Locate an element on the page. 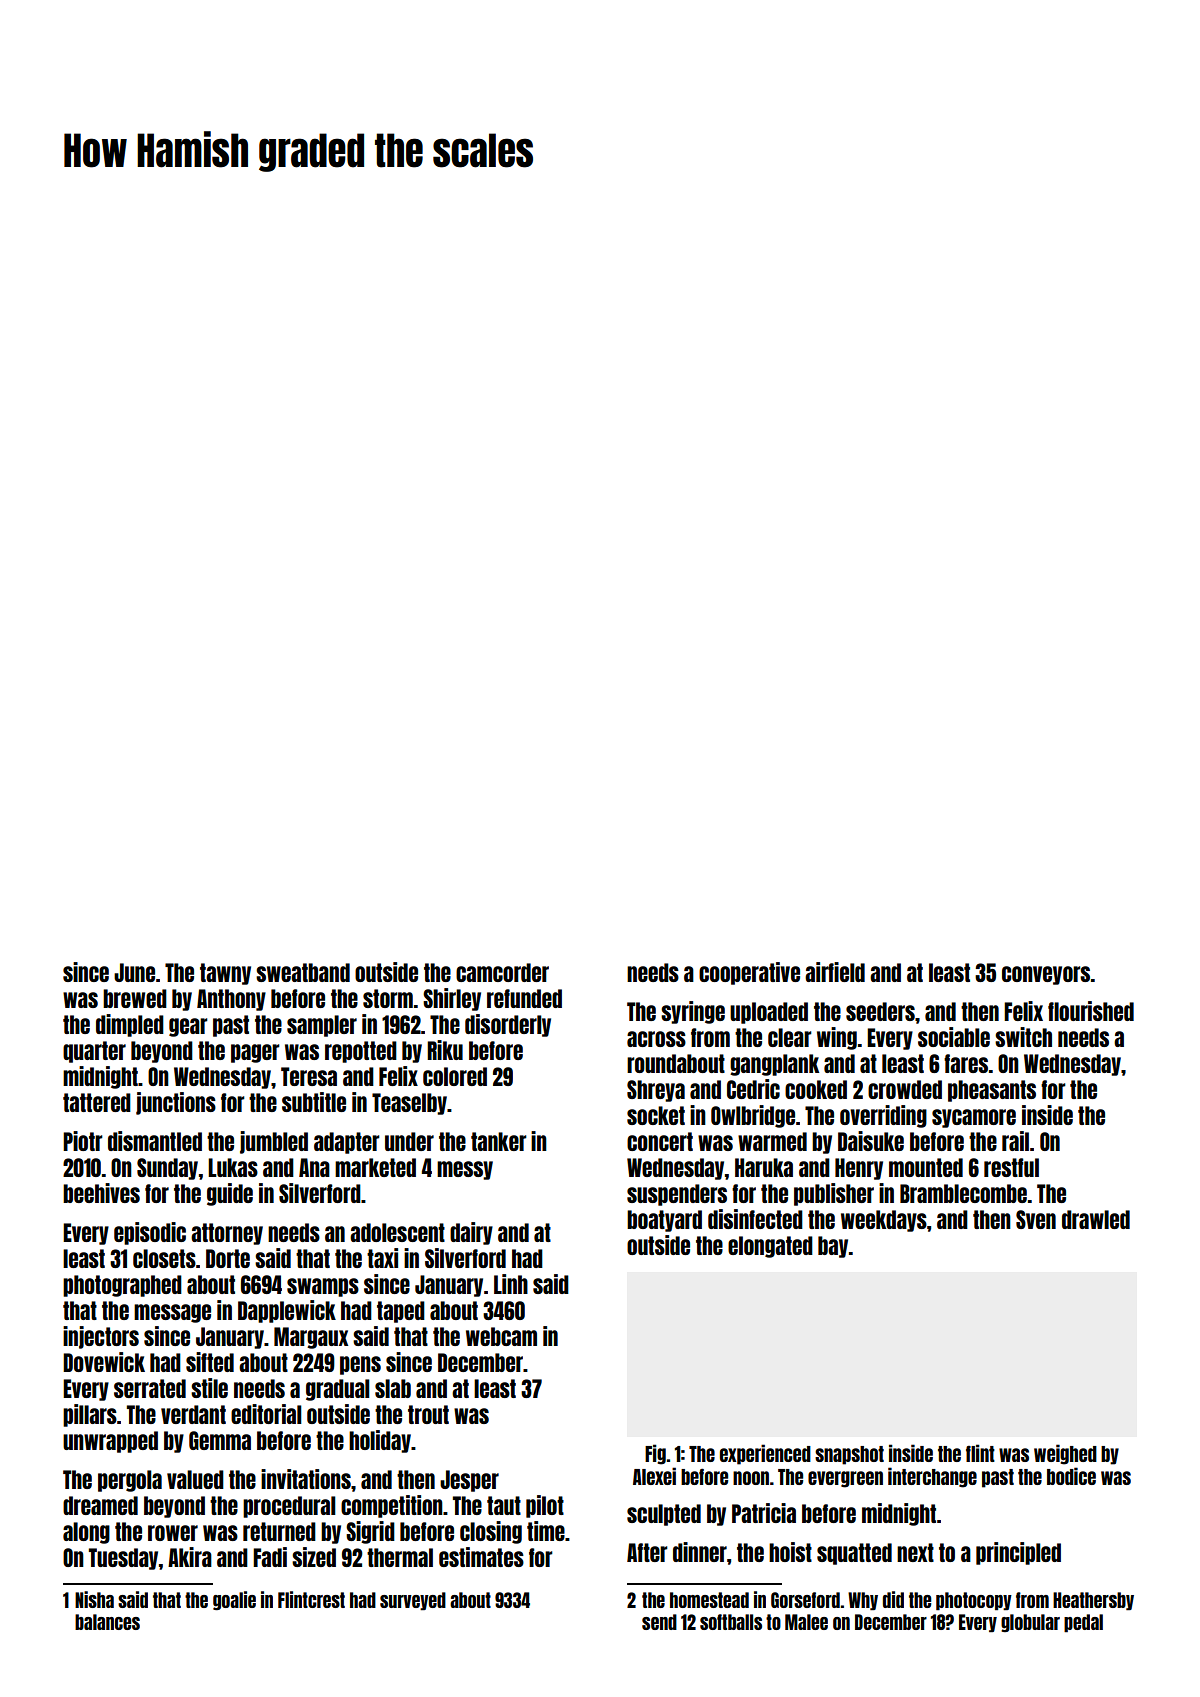  pheasants is located at coordinates (992, 1091).
